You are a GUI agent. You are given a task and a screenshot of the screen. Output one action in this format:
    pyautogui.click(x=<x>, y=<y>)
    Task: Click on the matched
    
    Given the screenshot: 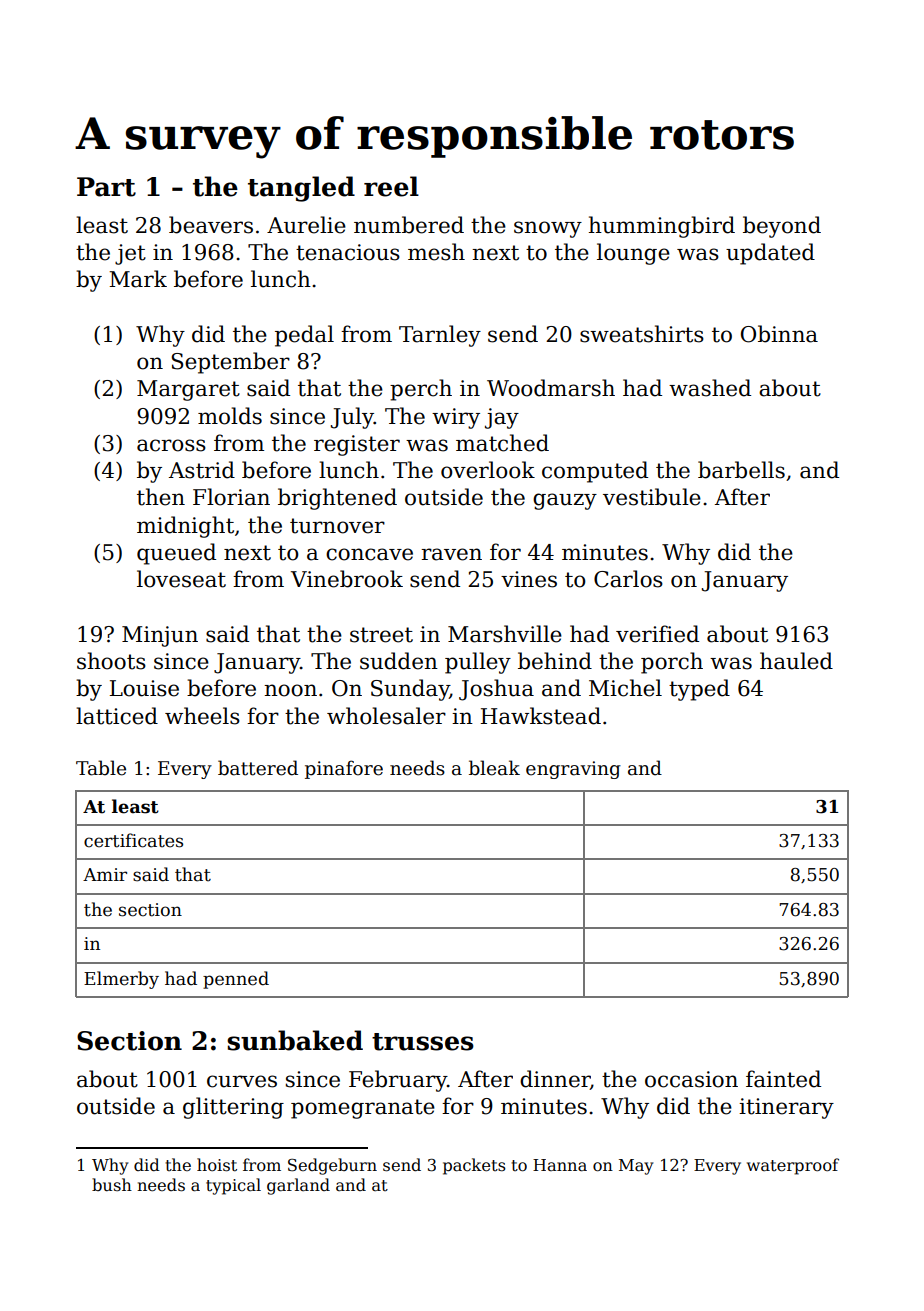 What is the action you would take?
    pyautogui.click(x=502, y=443)
